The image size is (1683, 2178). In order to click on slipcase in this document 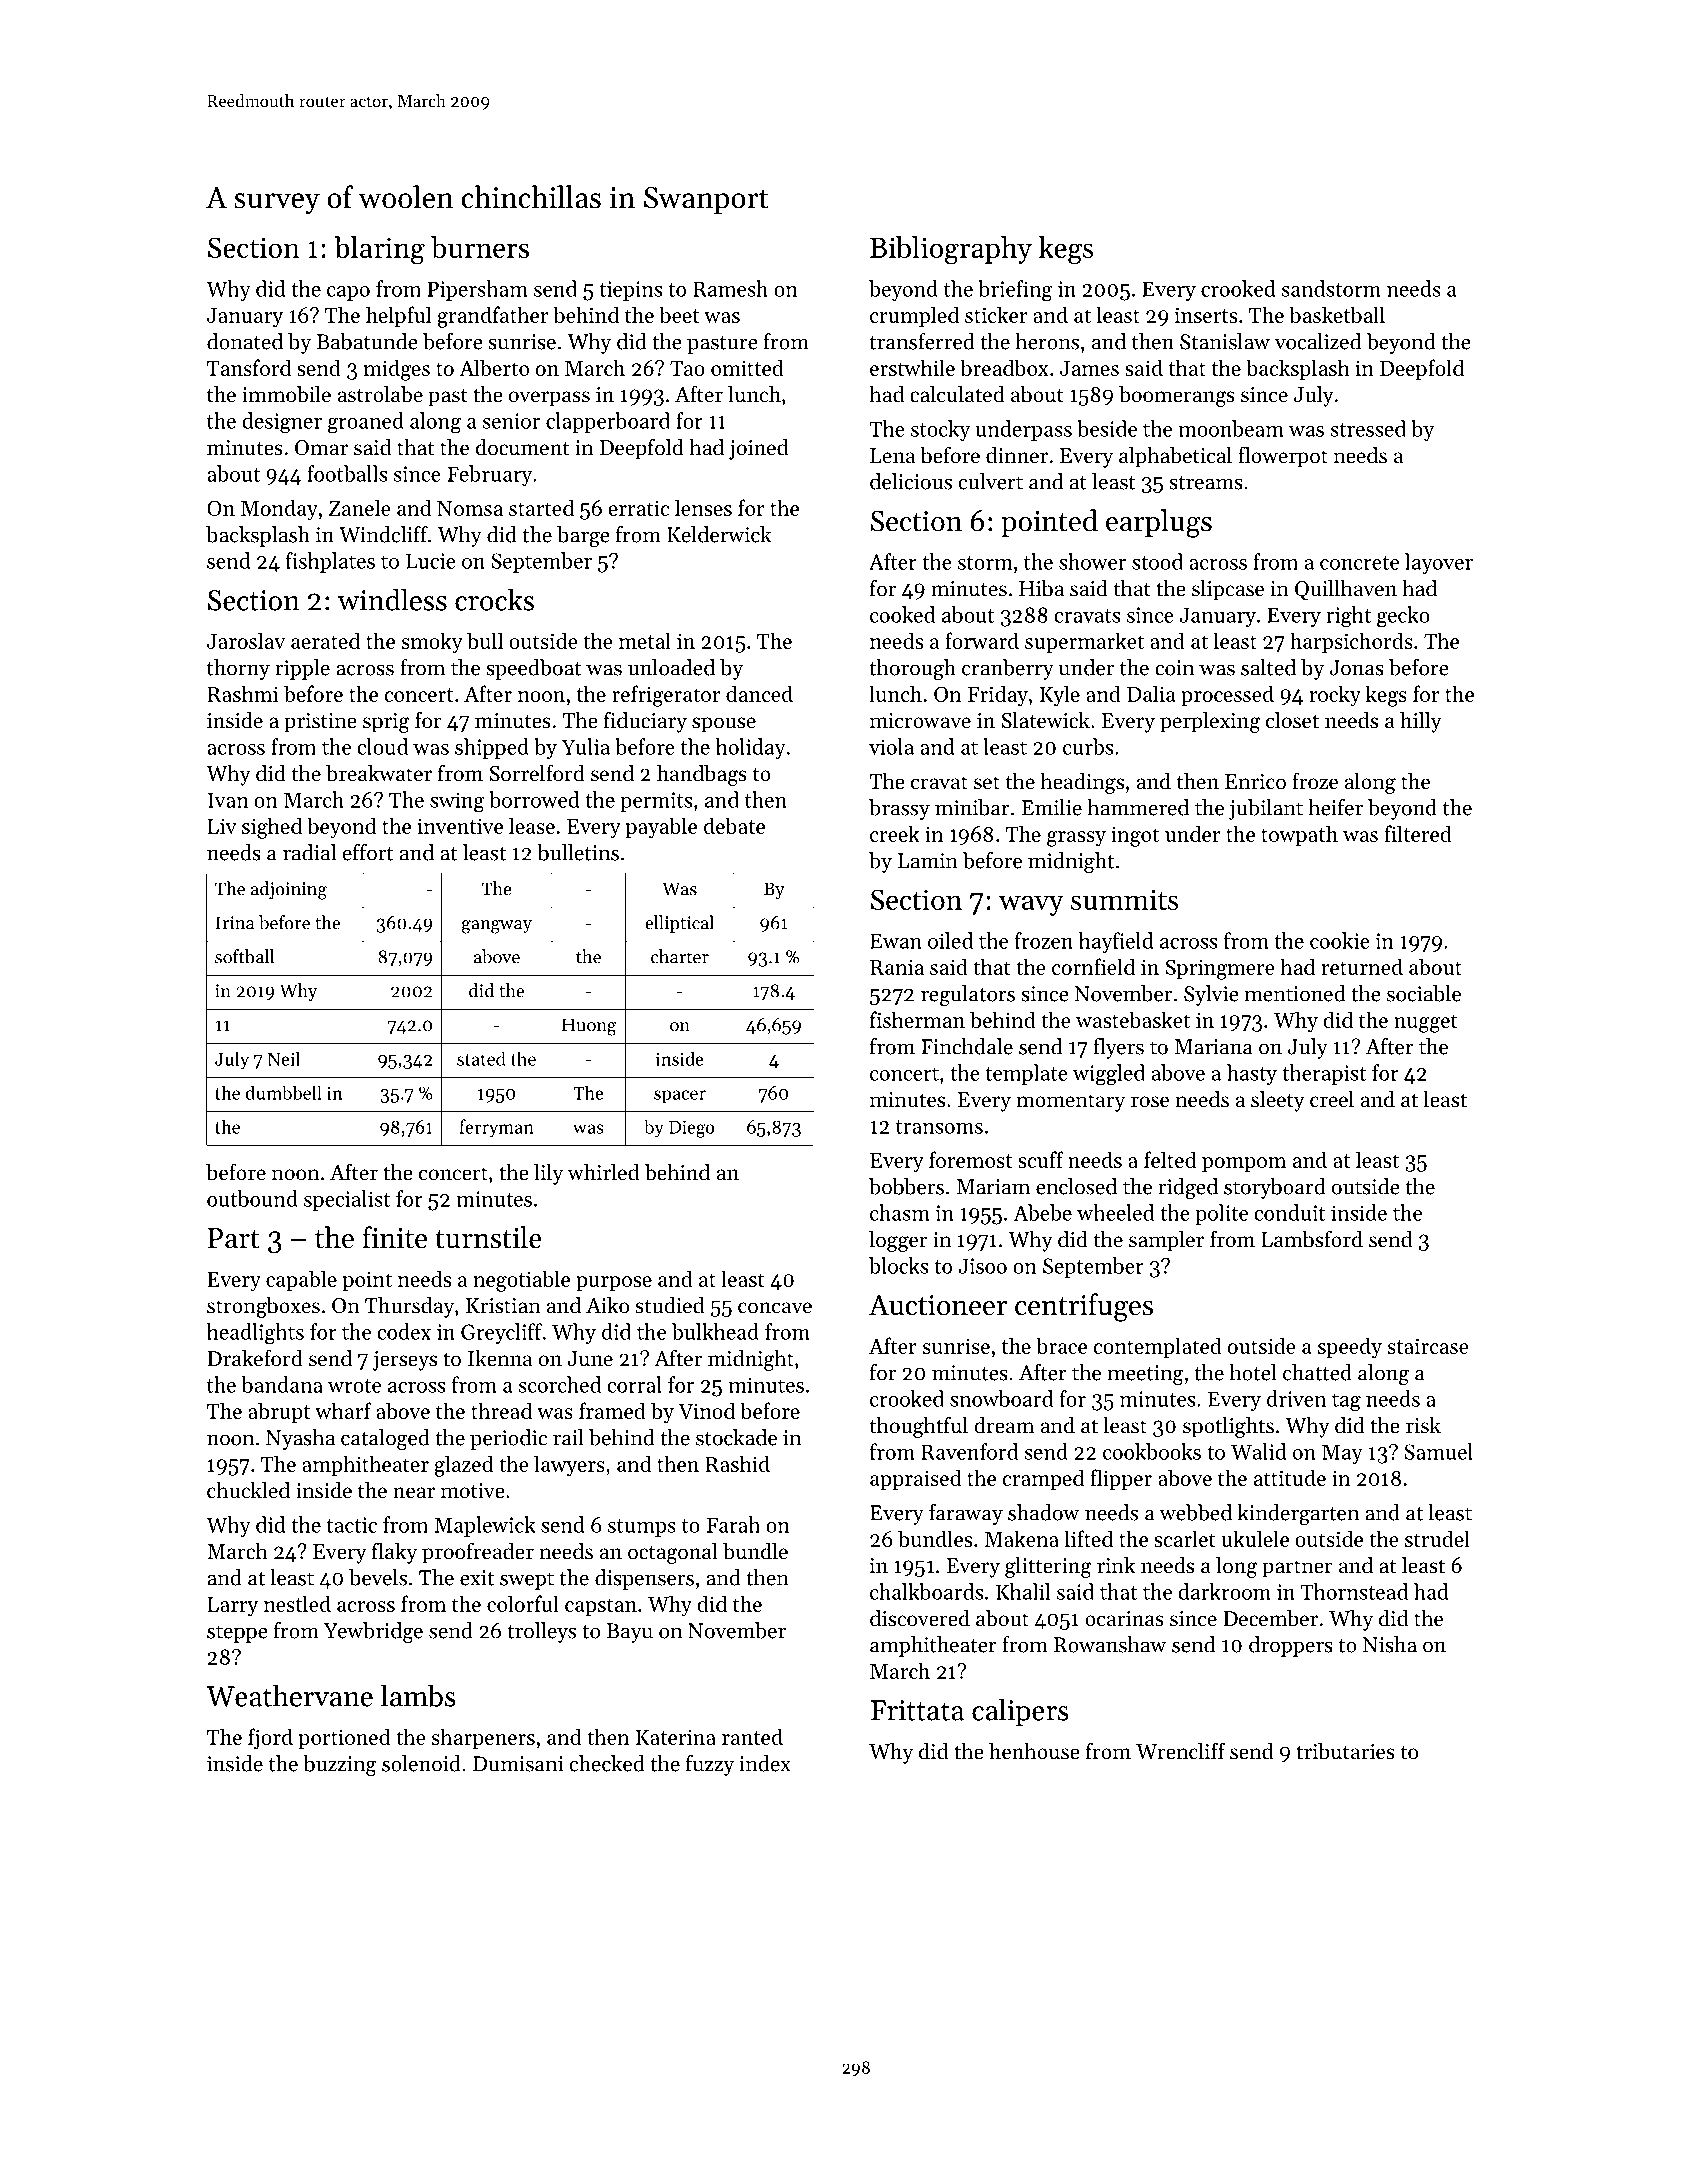, I will do `click(1228, 590)`.
